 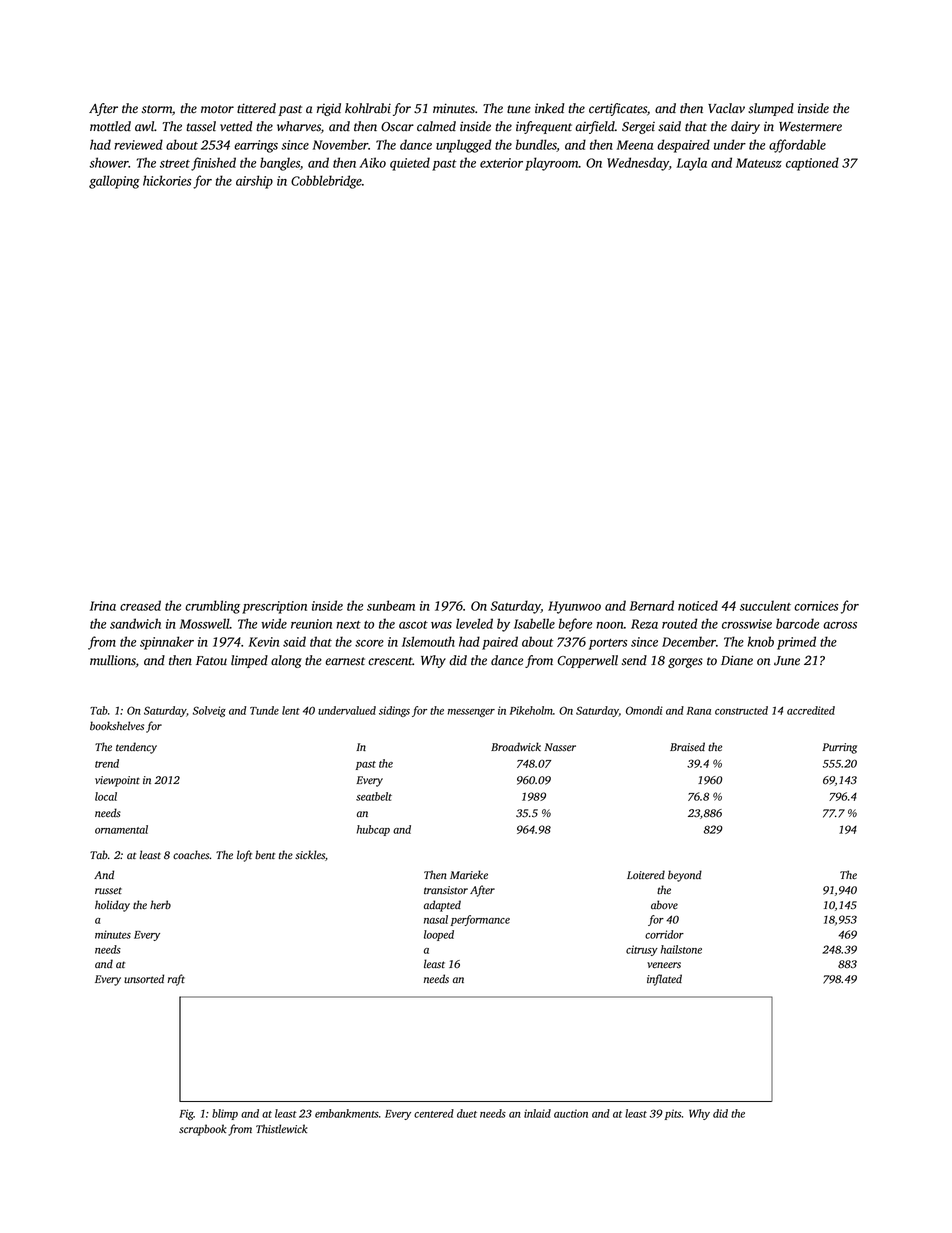 What do you see at coordinates (348, 625) in the image?
I see `next` at bounding box center [348, 625].
